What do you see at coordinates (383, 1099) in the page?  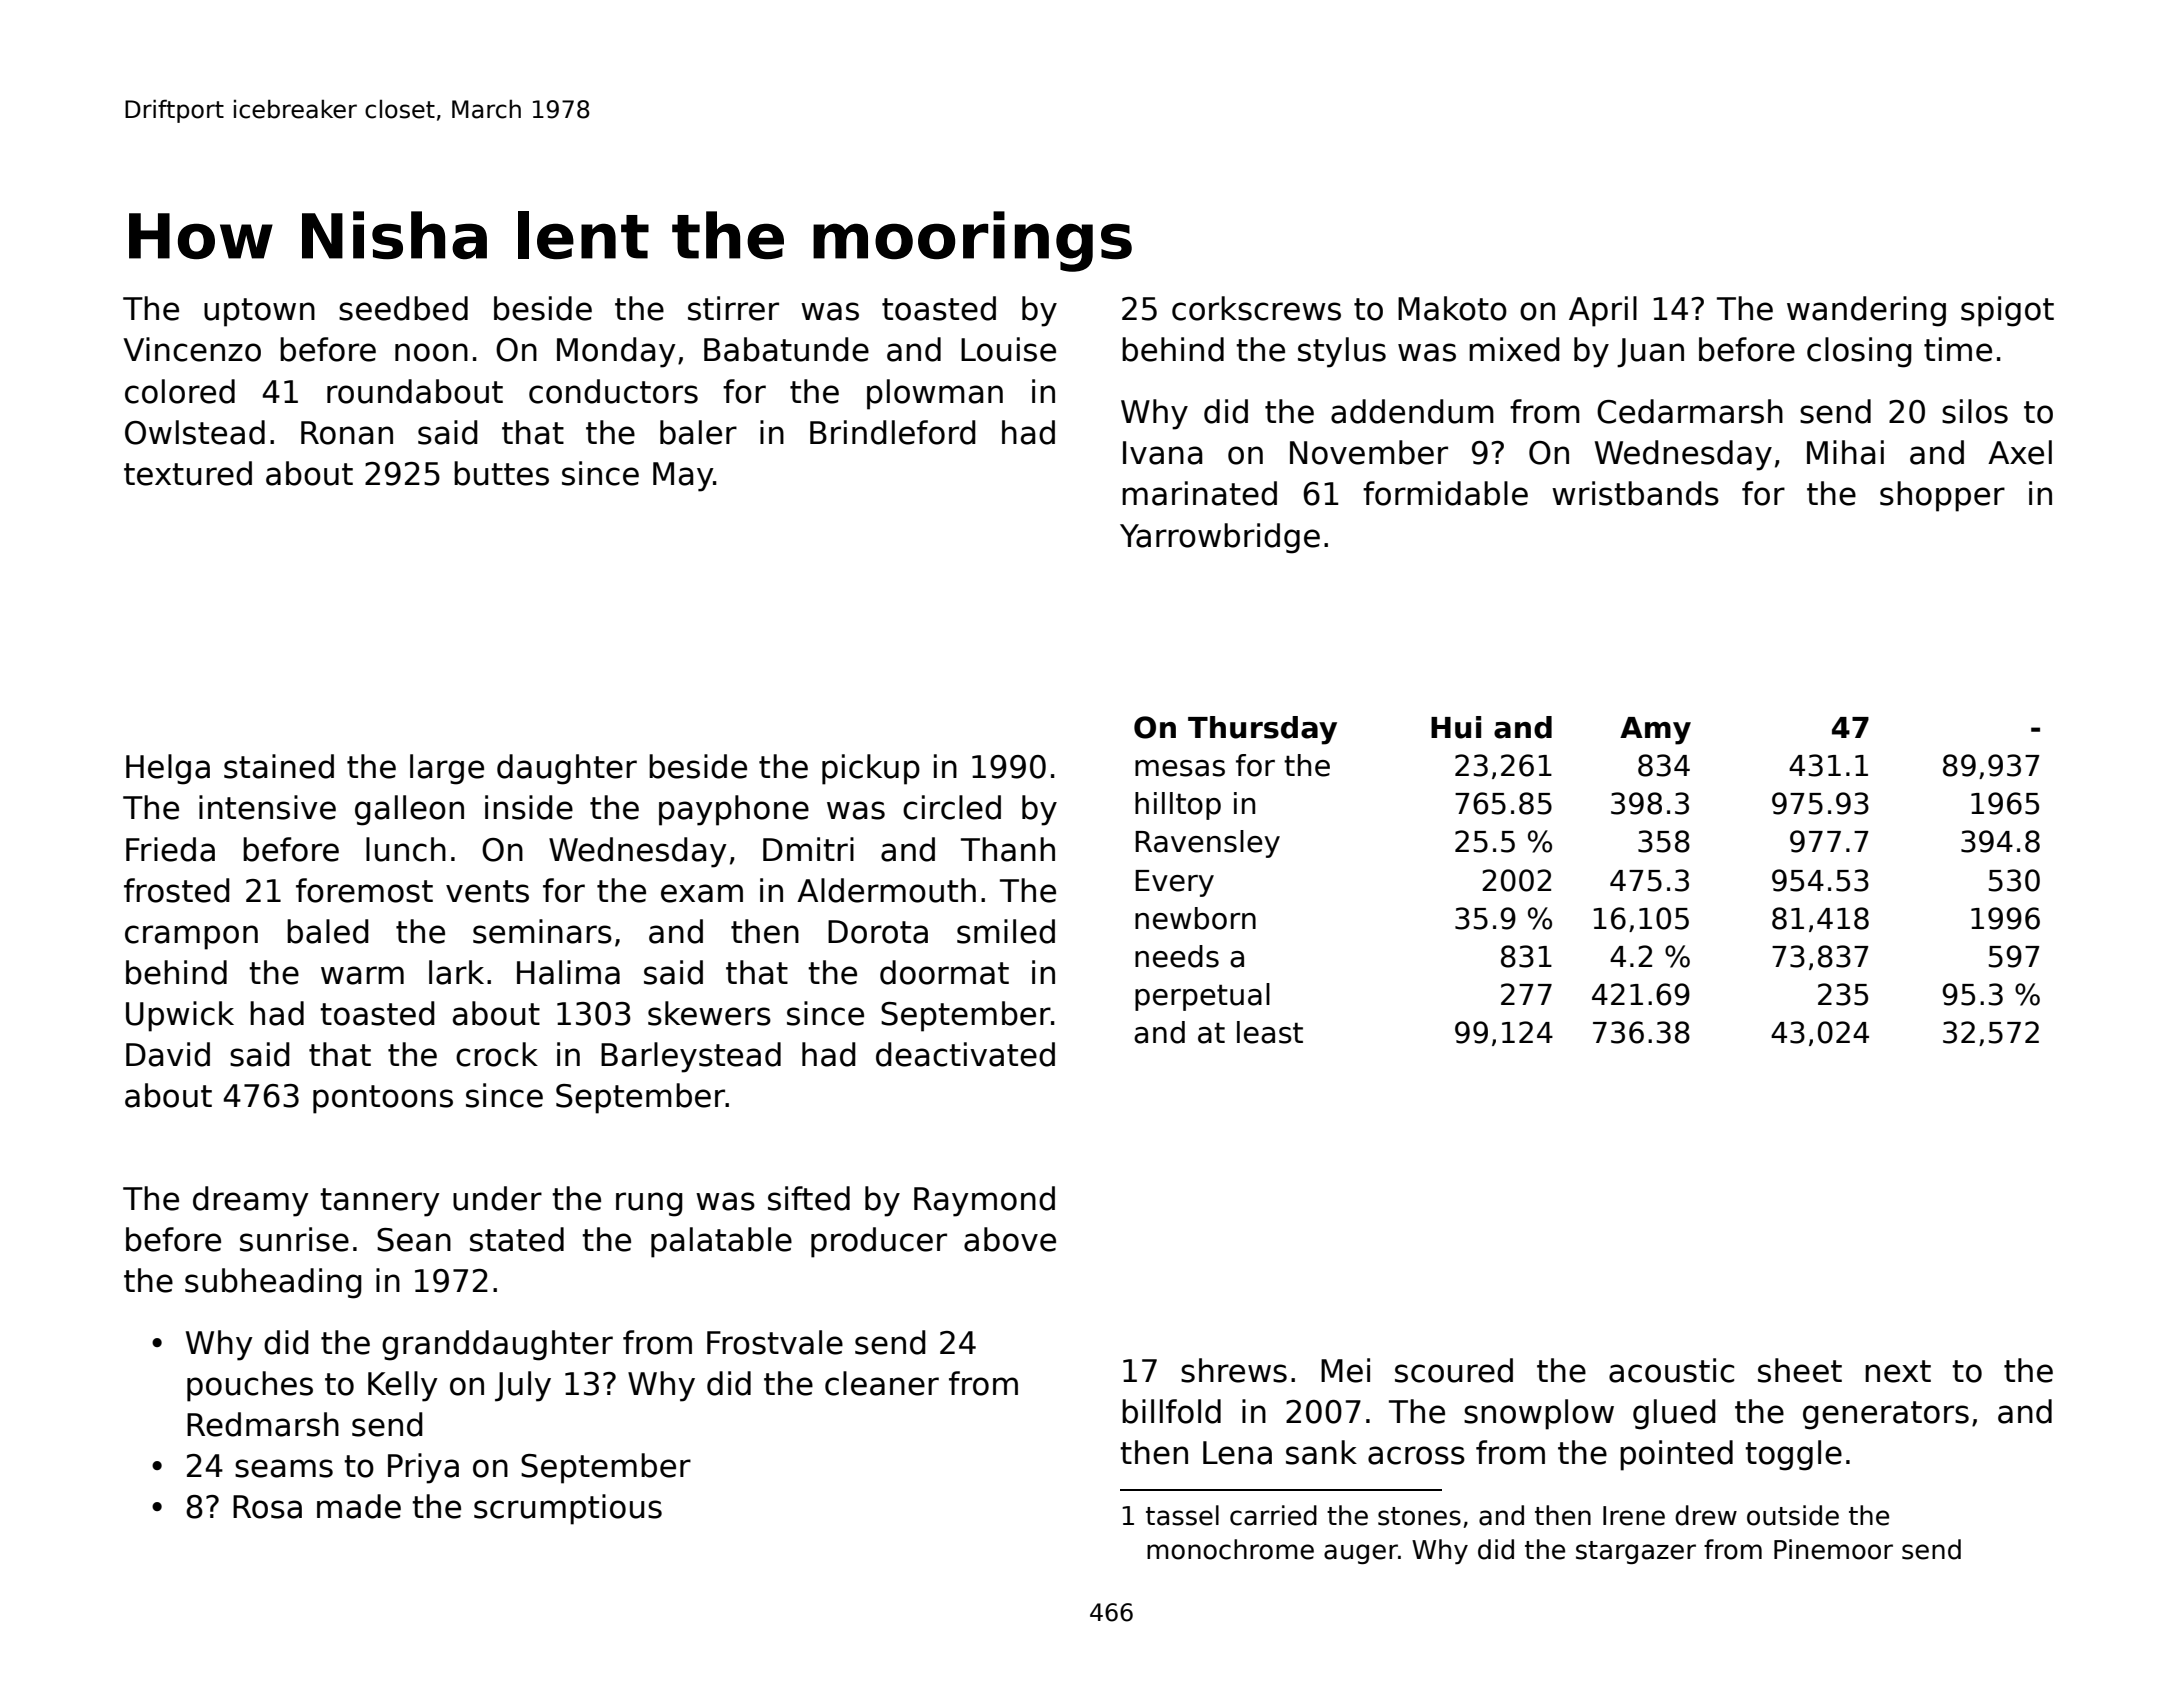 I see `pontoons` at bounding box center [383, 1099].
